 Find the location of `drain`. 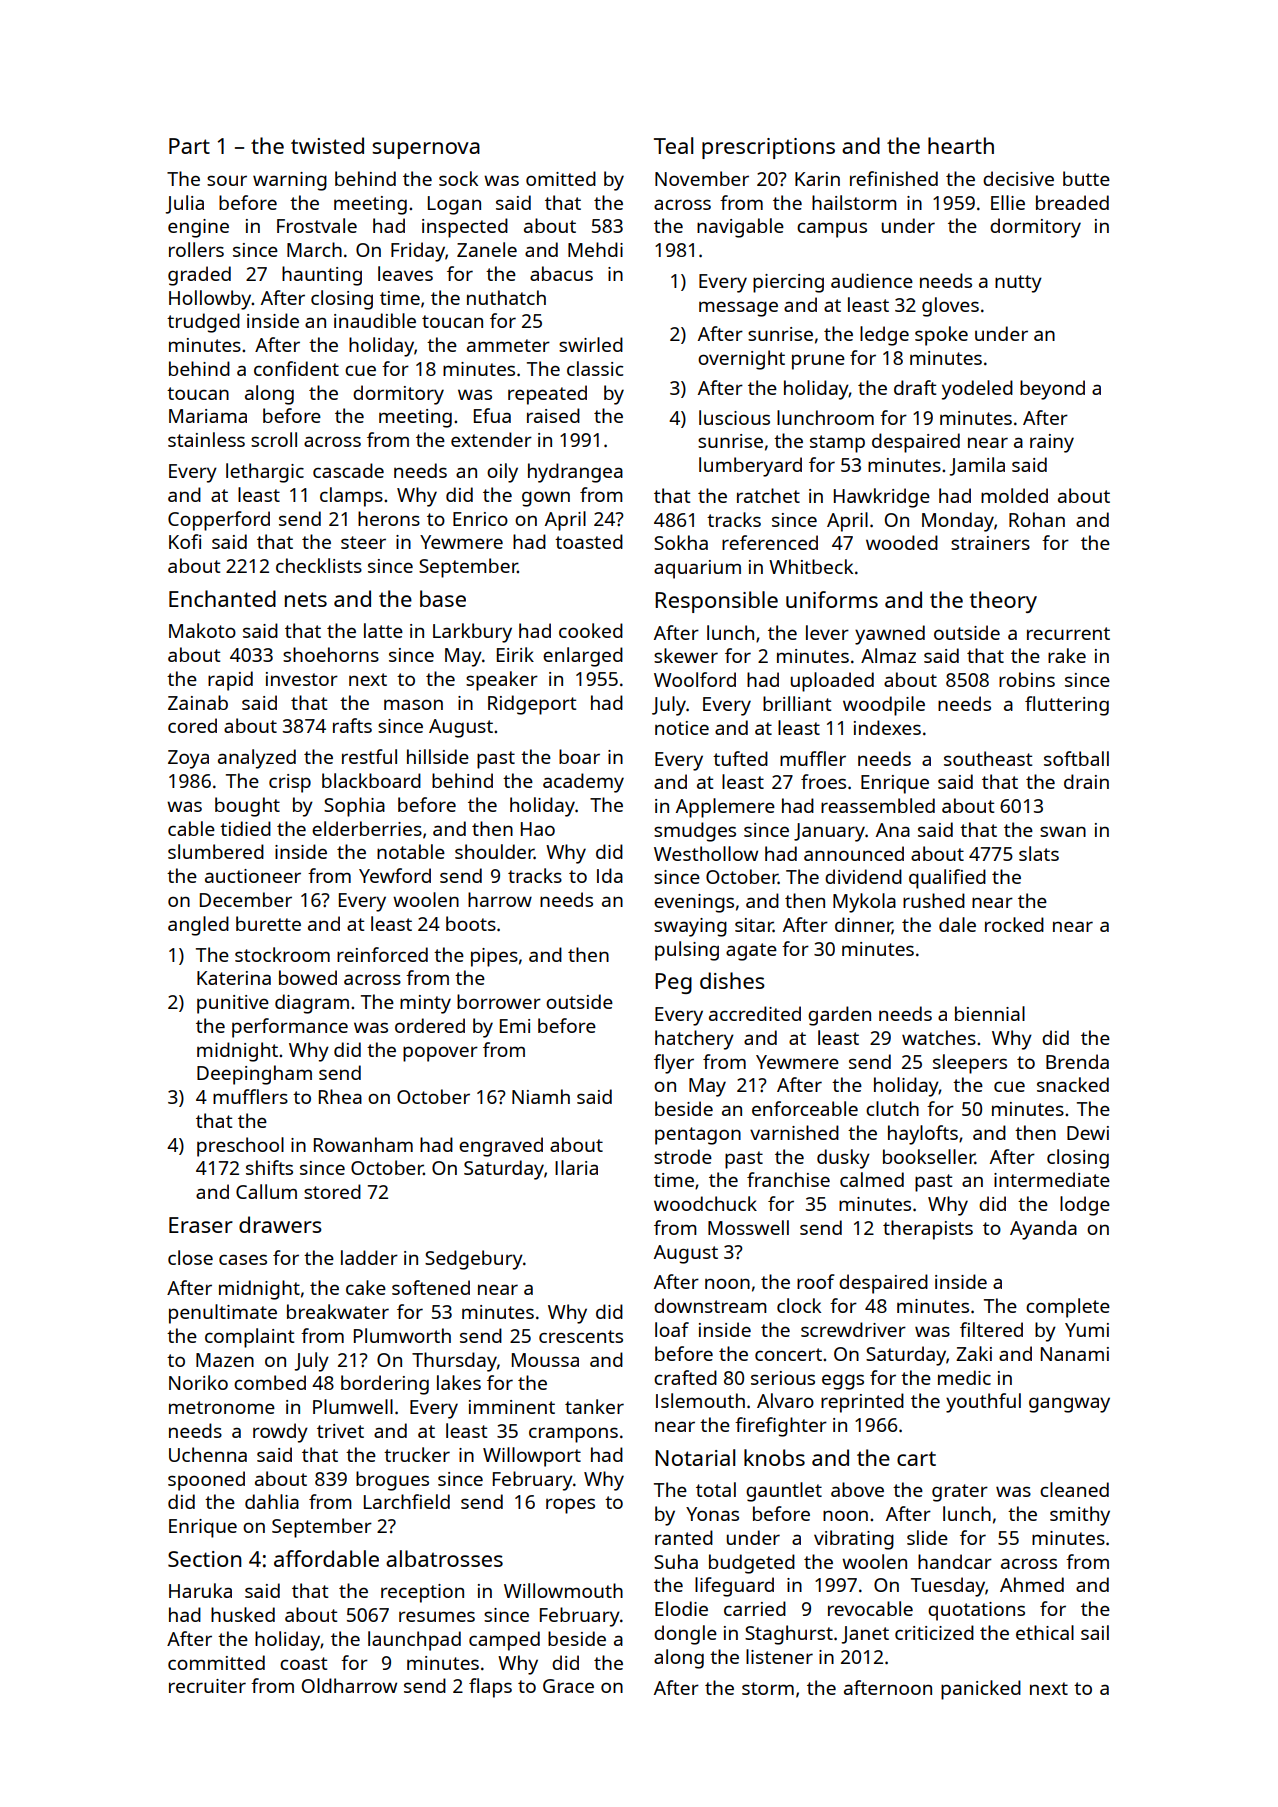

drain is located at coordinates (1086, 781).
